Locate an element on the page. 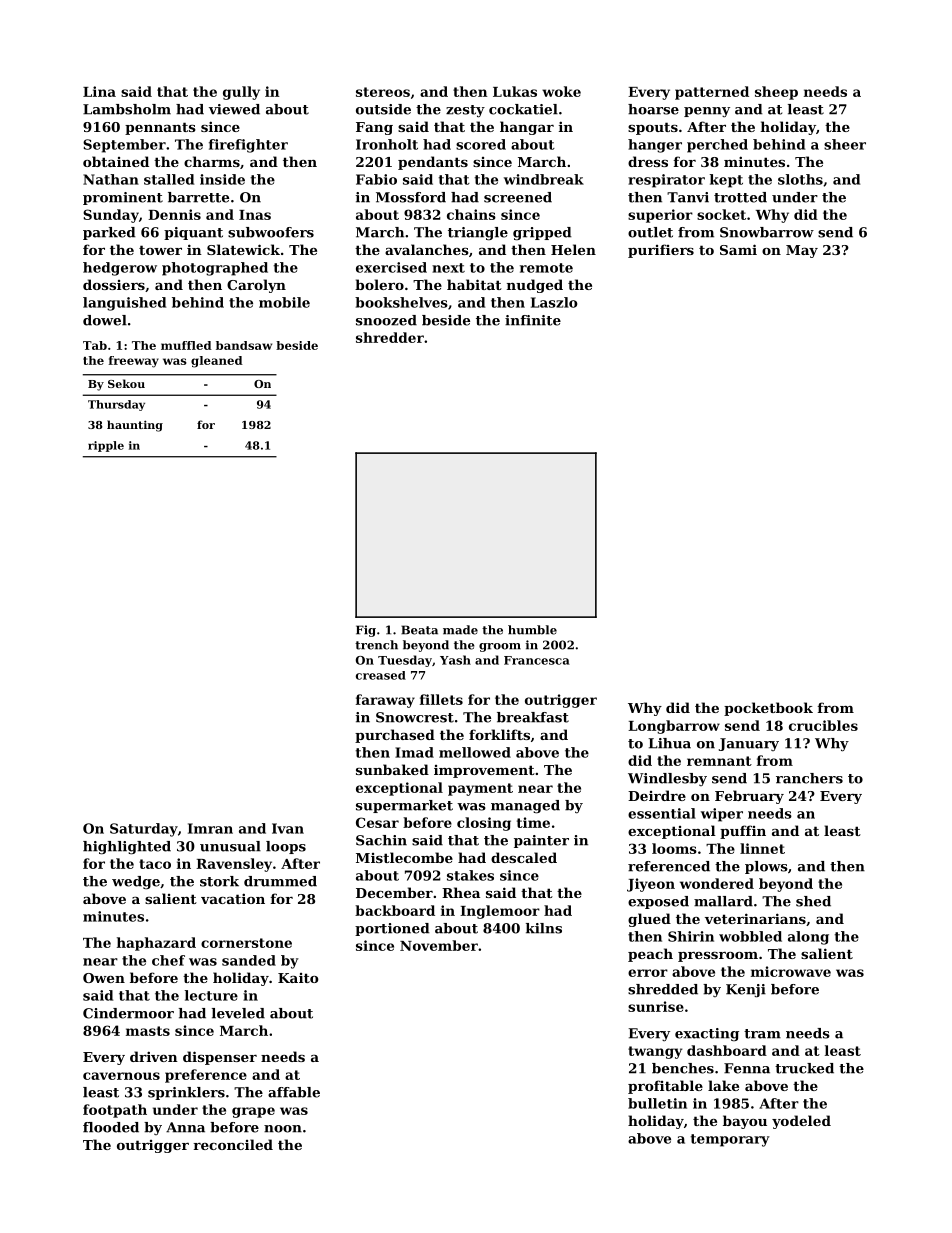  portioned is located at coordinates (392, 929).
